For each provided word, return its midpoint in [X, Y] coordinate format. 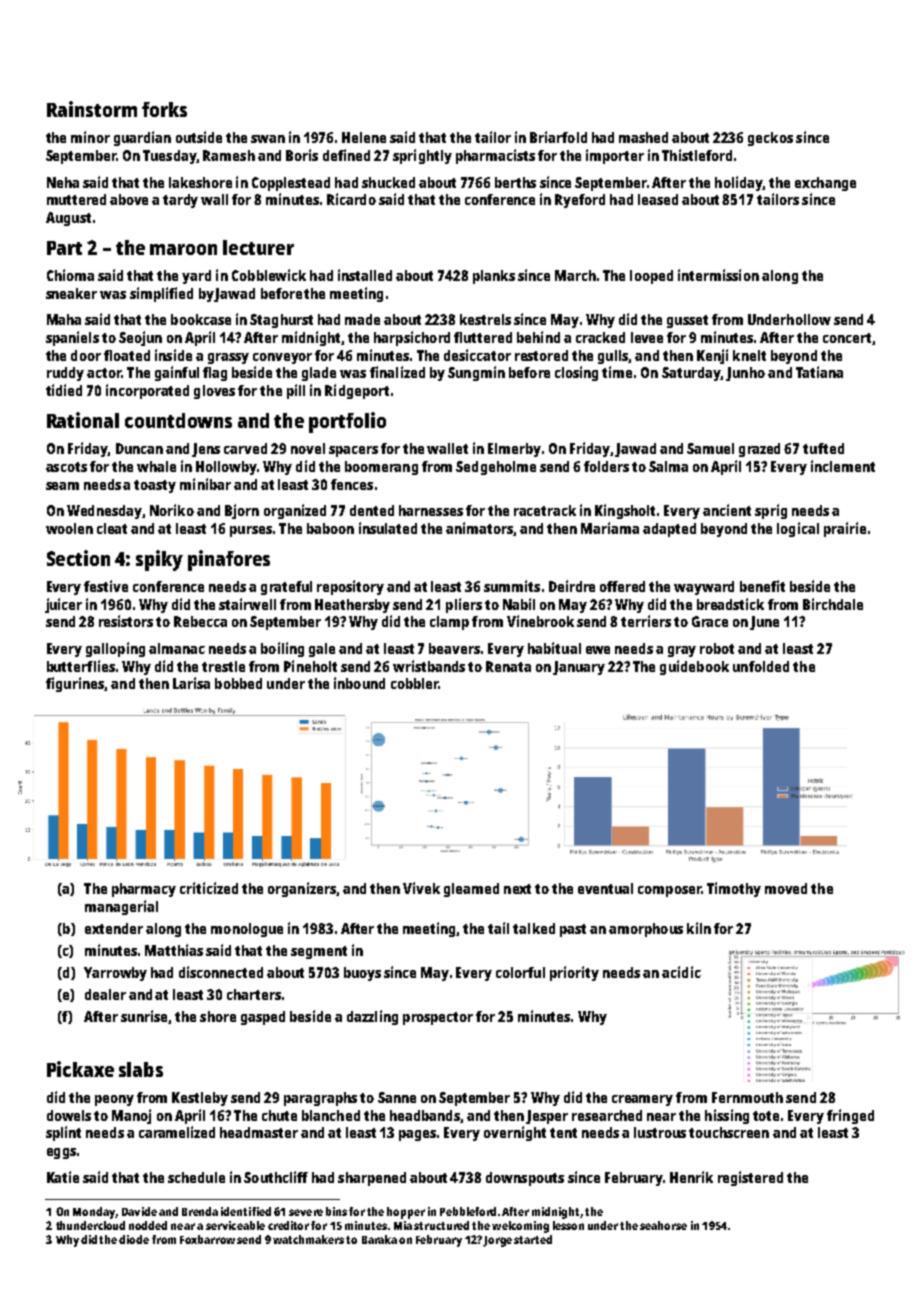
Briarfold [558, 137]
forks [164, 109]
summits [512, 586]
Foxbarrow [207, 1239]
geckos [770, 139]
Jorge [497, 1241]
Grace [710, 621]
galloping [115, 649]
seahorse [663, 1225]
